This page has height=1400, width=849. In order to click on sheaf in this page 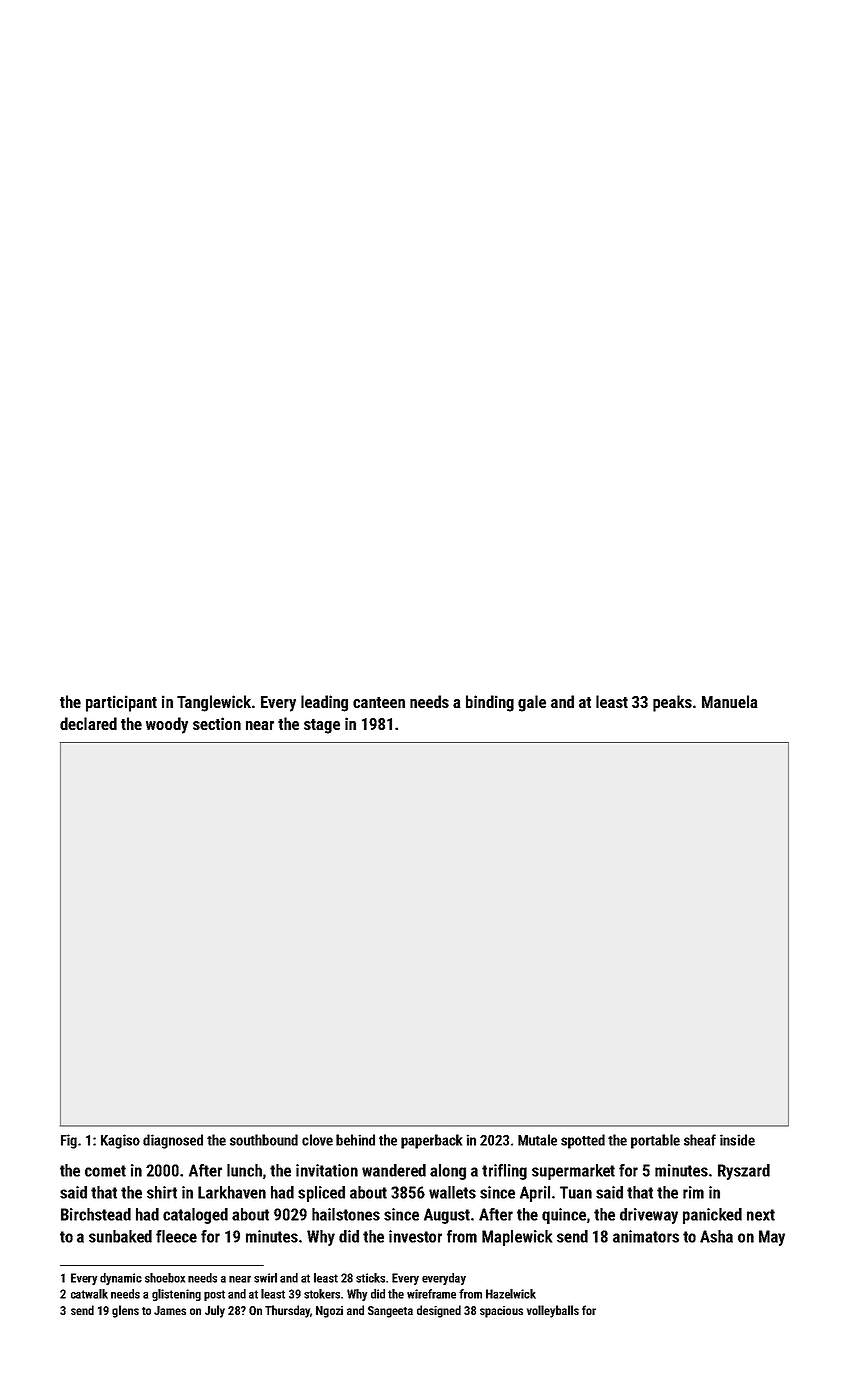, I will do `click(700, 1140)`.
